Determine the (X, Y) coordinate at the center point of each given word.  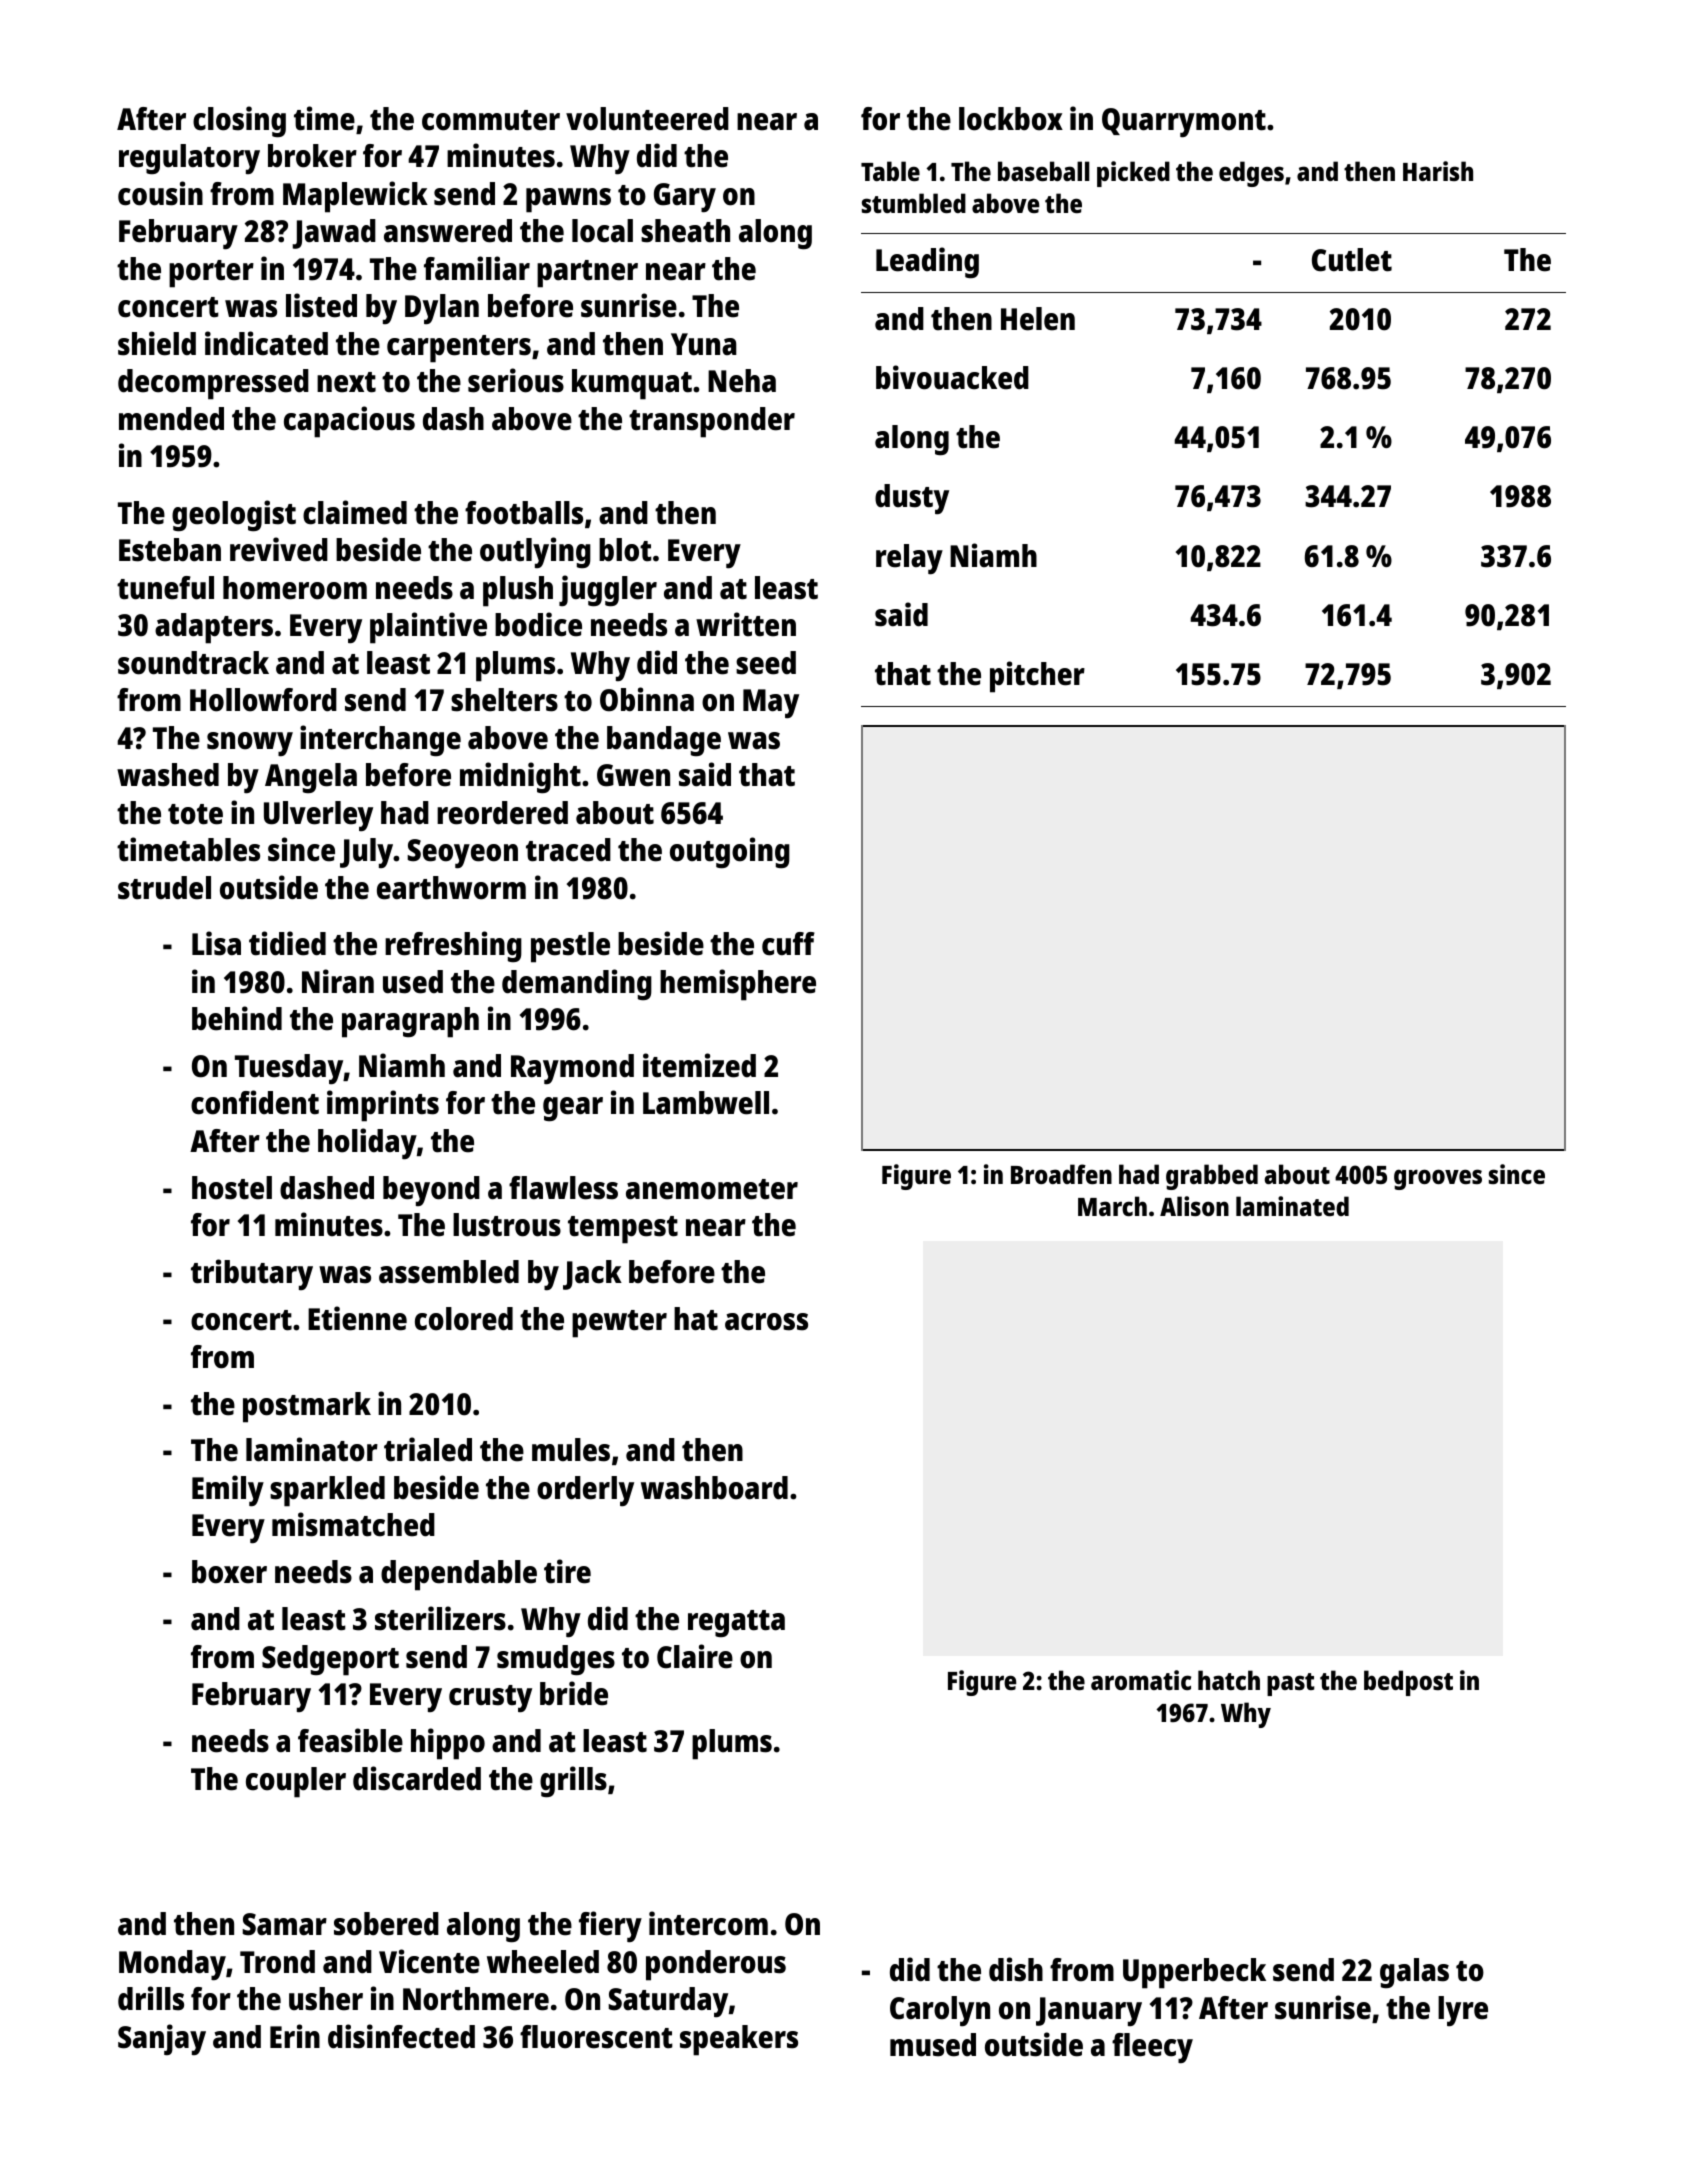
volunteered (647, 119)
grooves (1438, 1179)
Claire (695, 1656)
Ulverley (318, 816)
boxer (229, 1572)
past (1291, 1684)
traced (568, 850)
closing (239, 122)
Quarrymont (1184, 122)
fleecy (1152, 2048)
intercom (708, 1923)
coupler (296, 1782)
